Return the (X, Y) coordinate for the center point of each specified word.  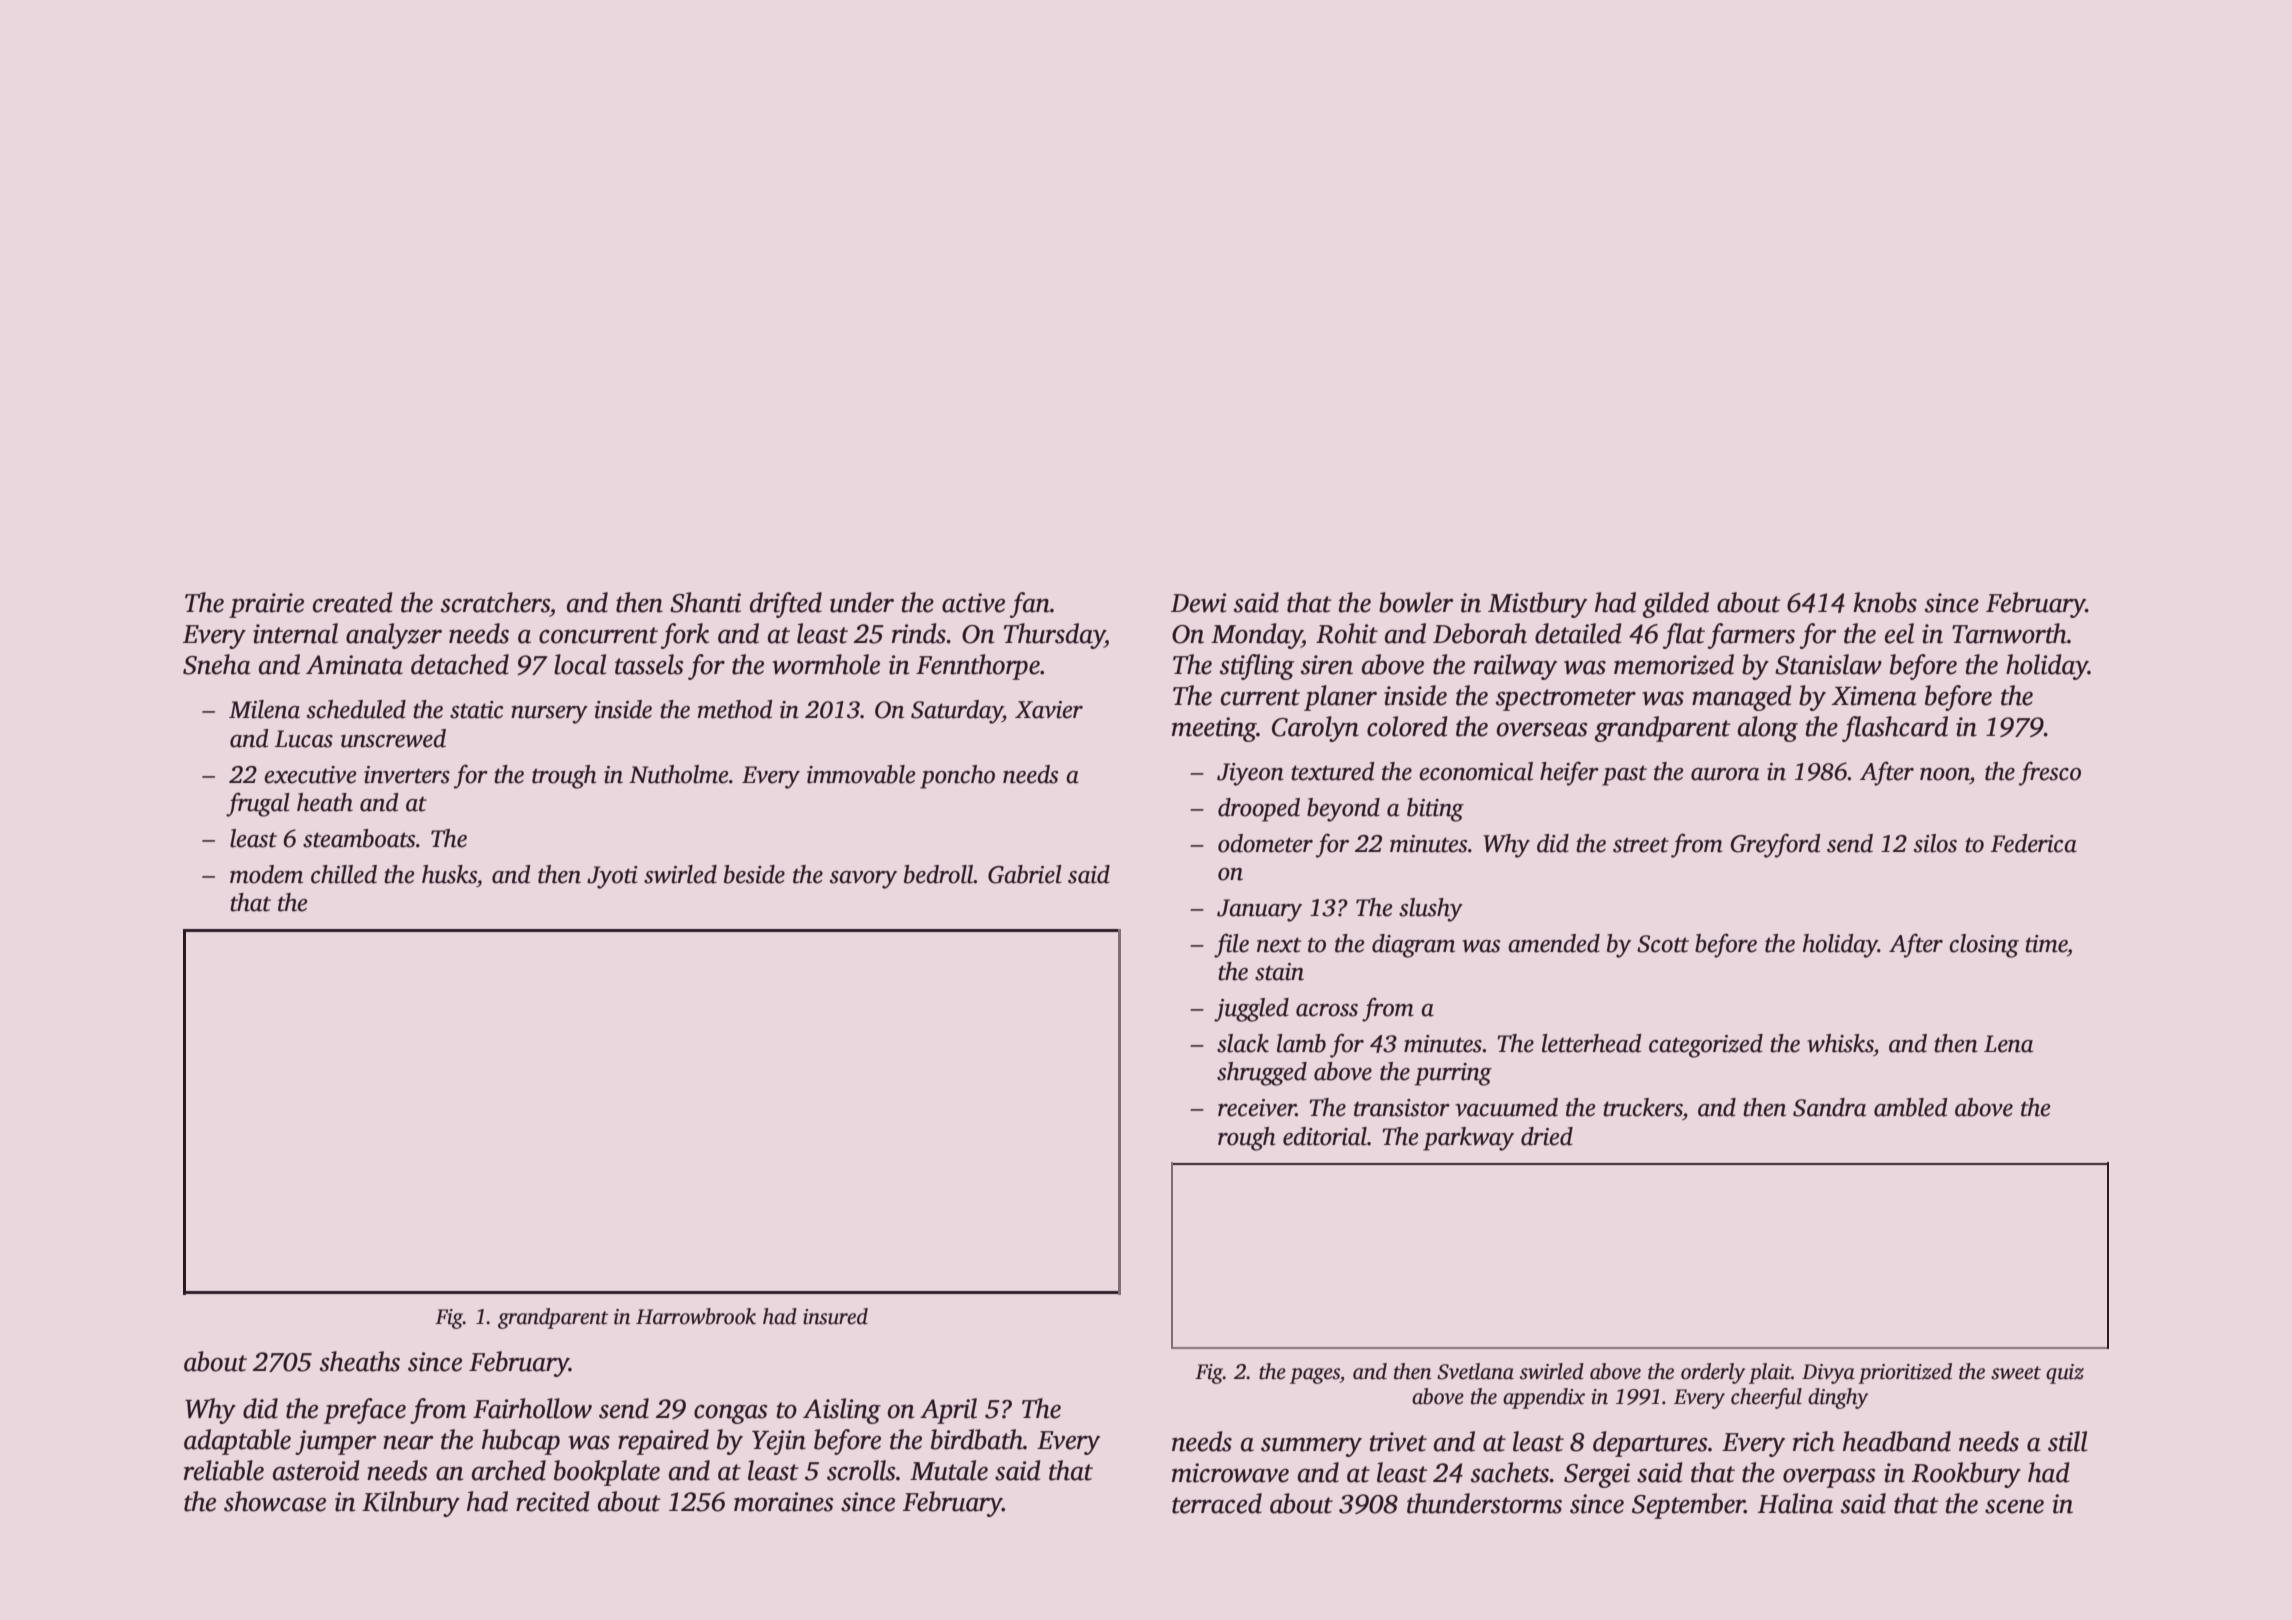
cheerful (1766, 1398)
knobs (1885, 602)
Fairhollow (532, 1408)
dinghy (1838, 1398)
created (353, 602)
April (948, 1411)
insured (835, 1316)
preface (365, 1411)
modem (266, 874)
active (973, 603)
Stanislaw (1828, 664)
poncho (957, 777)
